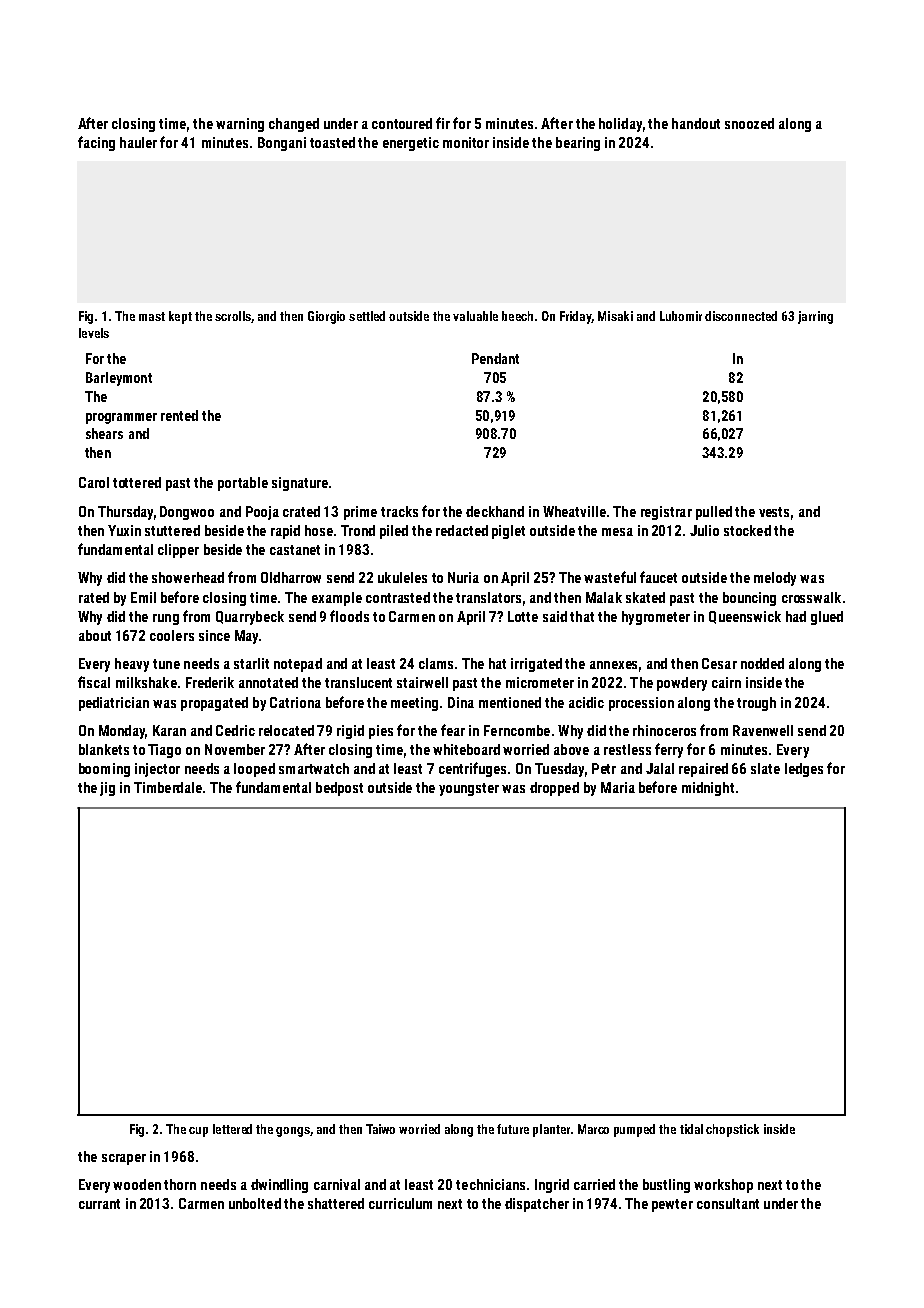  I want to click on Ravenwell, so click(763, 730).
